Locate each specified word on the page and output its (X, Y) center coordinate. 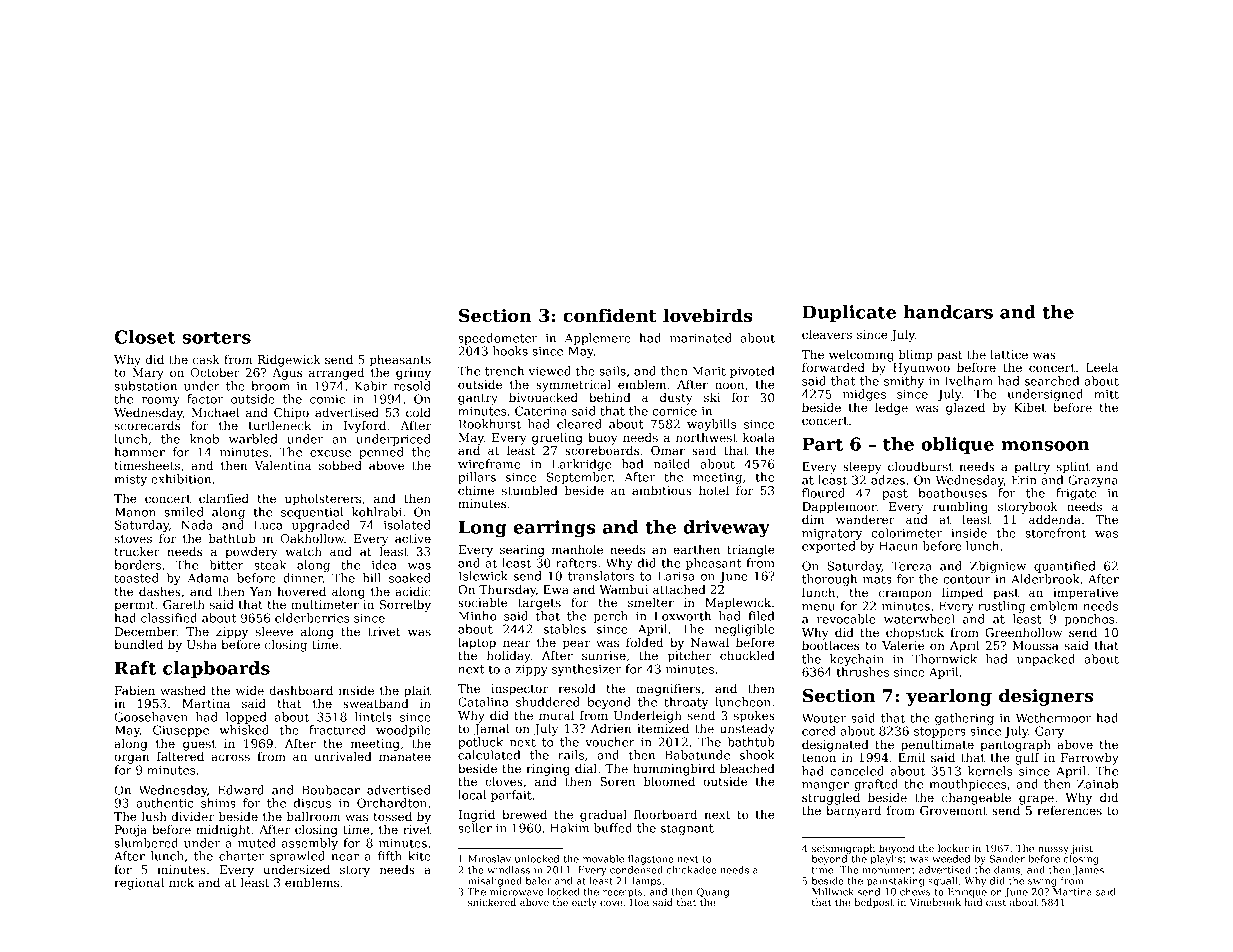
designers (1046, 697)
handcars (948, 312)
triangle (751, 551)
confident (610, 315)
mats (877, 579)
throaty (686, 703)
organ (132, 759)
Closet (145, 337)
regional (139, 884)
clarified (224, 498)
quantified (1065, 567)
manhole (577, 549)
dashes (160, 591)
